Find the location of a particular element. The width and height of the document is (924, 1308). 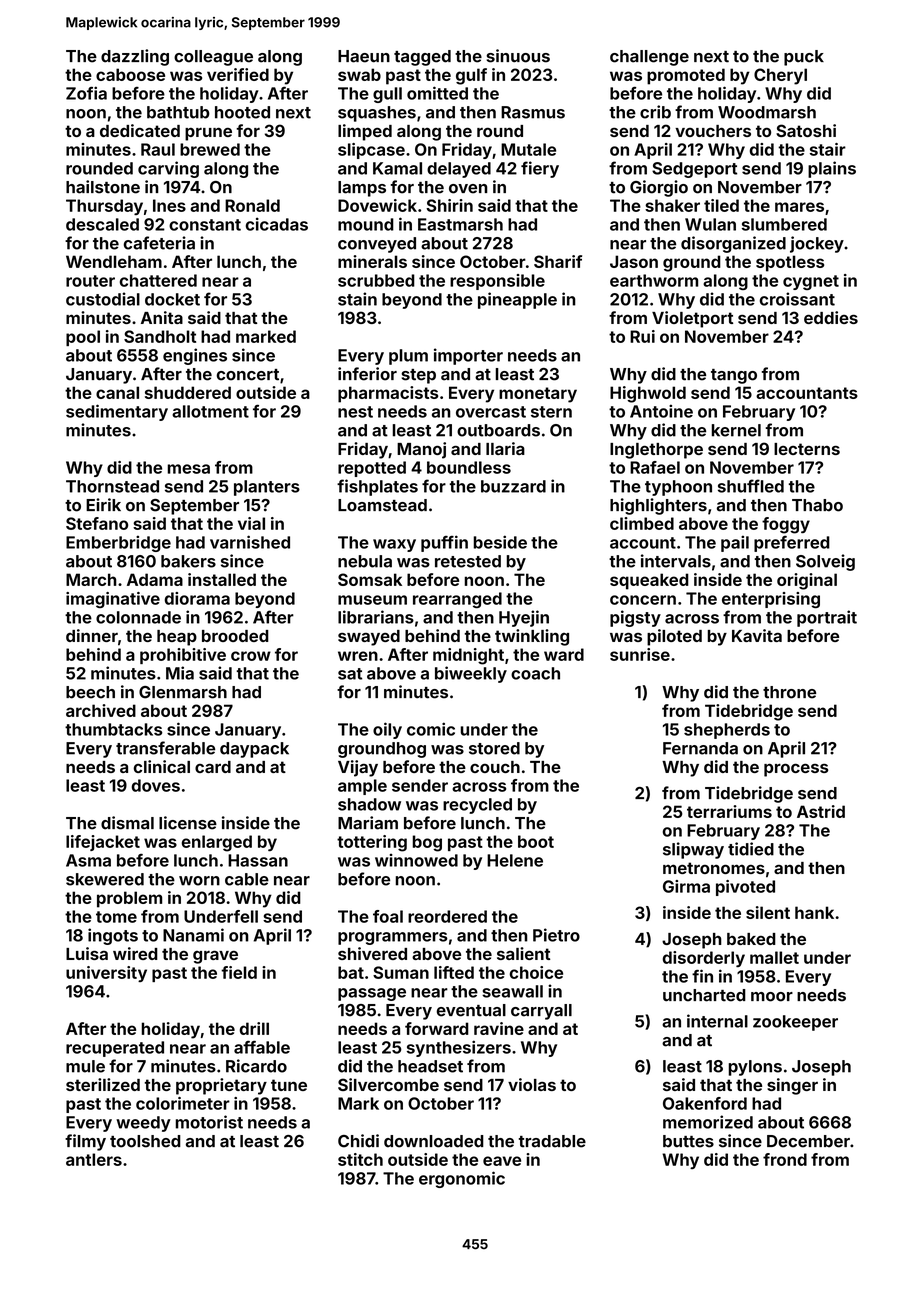

ergonomic is located at coordinates (462, 1179).
